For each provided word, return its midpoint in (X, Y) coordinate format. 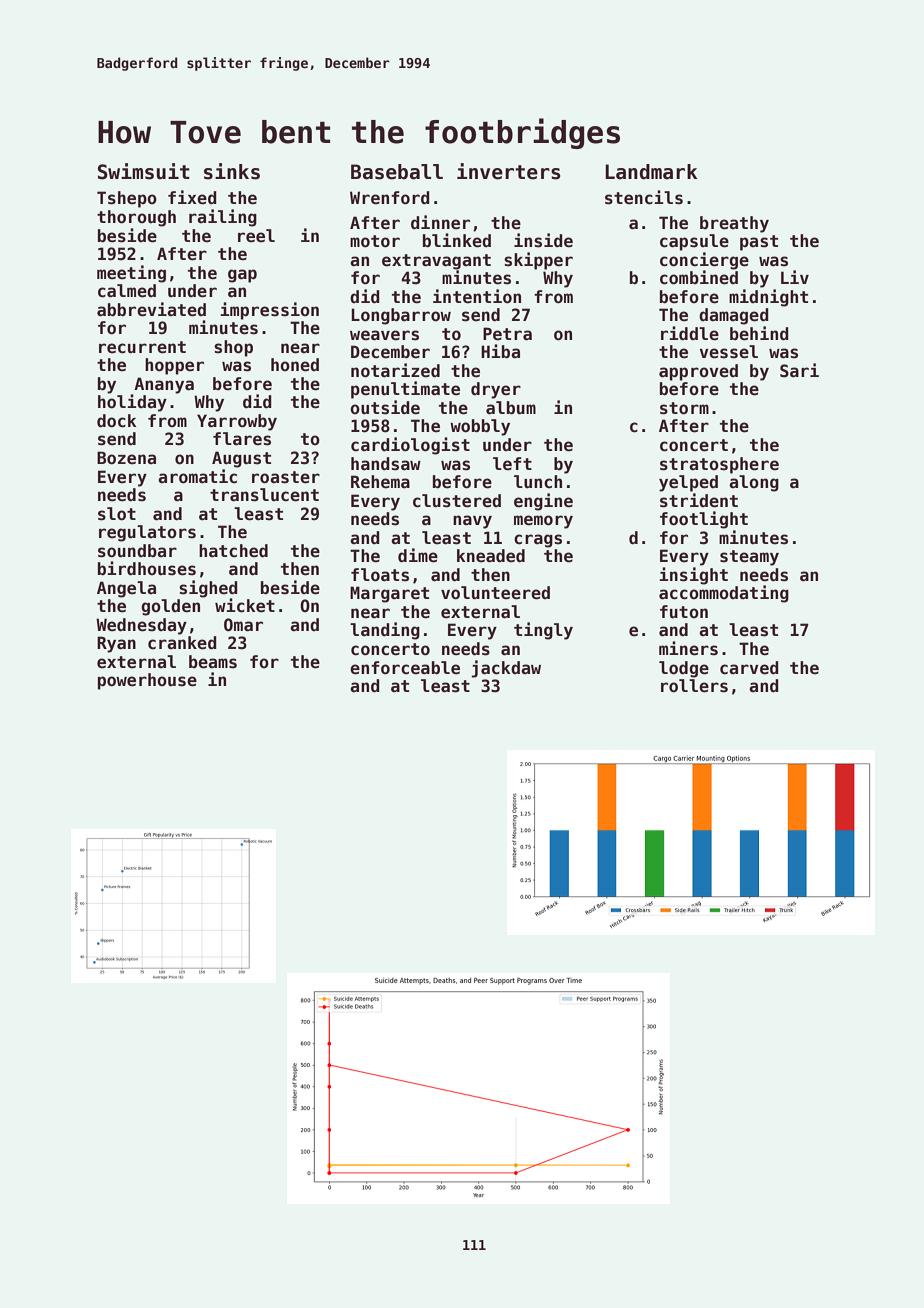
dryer (496, 390)
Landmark (651, 172)
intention (477, 296)
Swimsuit (144, 171)
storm (684, 408)
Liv (795, 277)
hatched (233, 551)
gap (242, 276)
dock (116, 421)
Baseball (397, 172)
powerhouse (147, 681)
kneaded (491, 556)
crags (538, 541)
